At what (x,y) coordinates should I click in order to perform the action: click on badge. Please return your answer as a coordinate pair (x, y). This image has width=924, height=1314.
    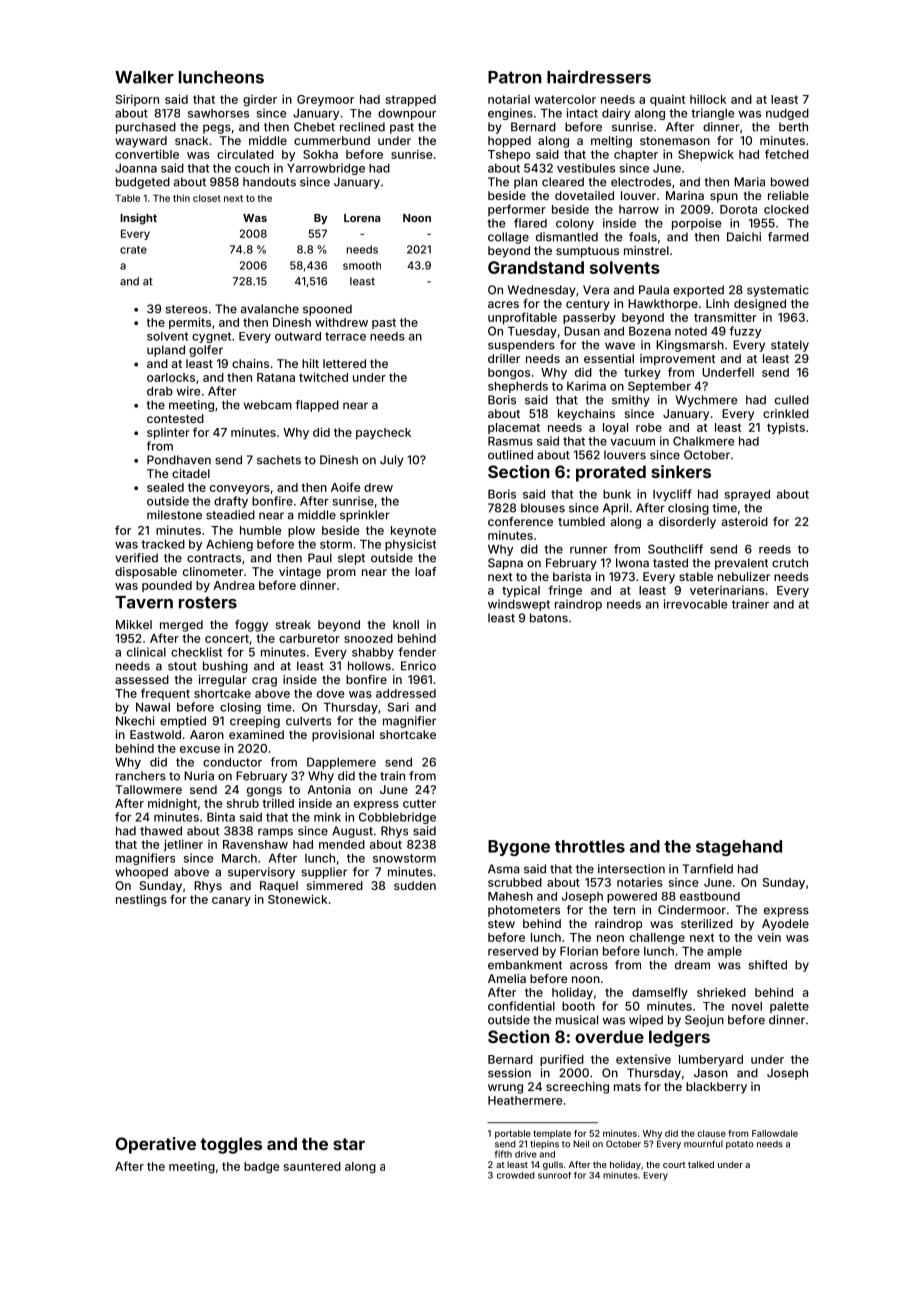
    Looking at the image, I should click on (261, 1168).
